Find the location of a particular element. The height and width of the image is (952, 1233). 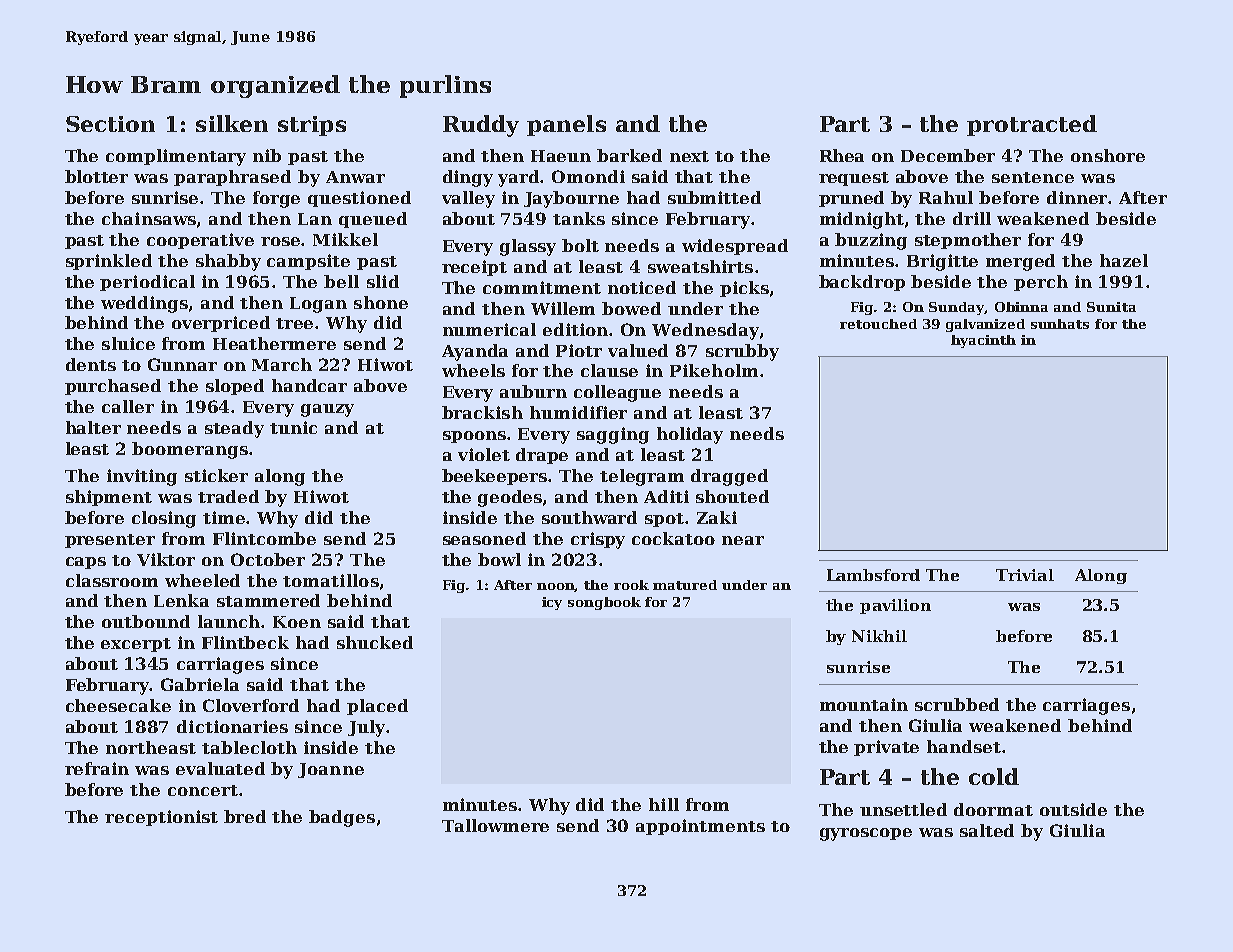

shucked is located at coordinates (375, 642).
